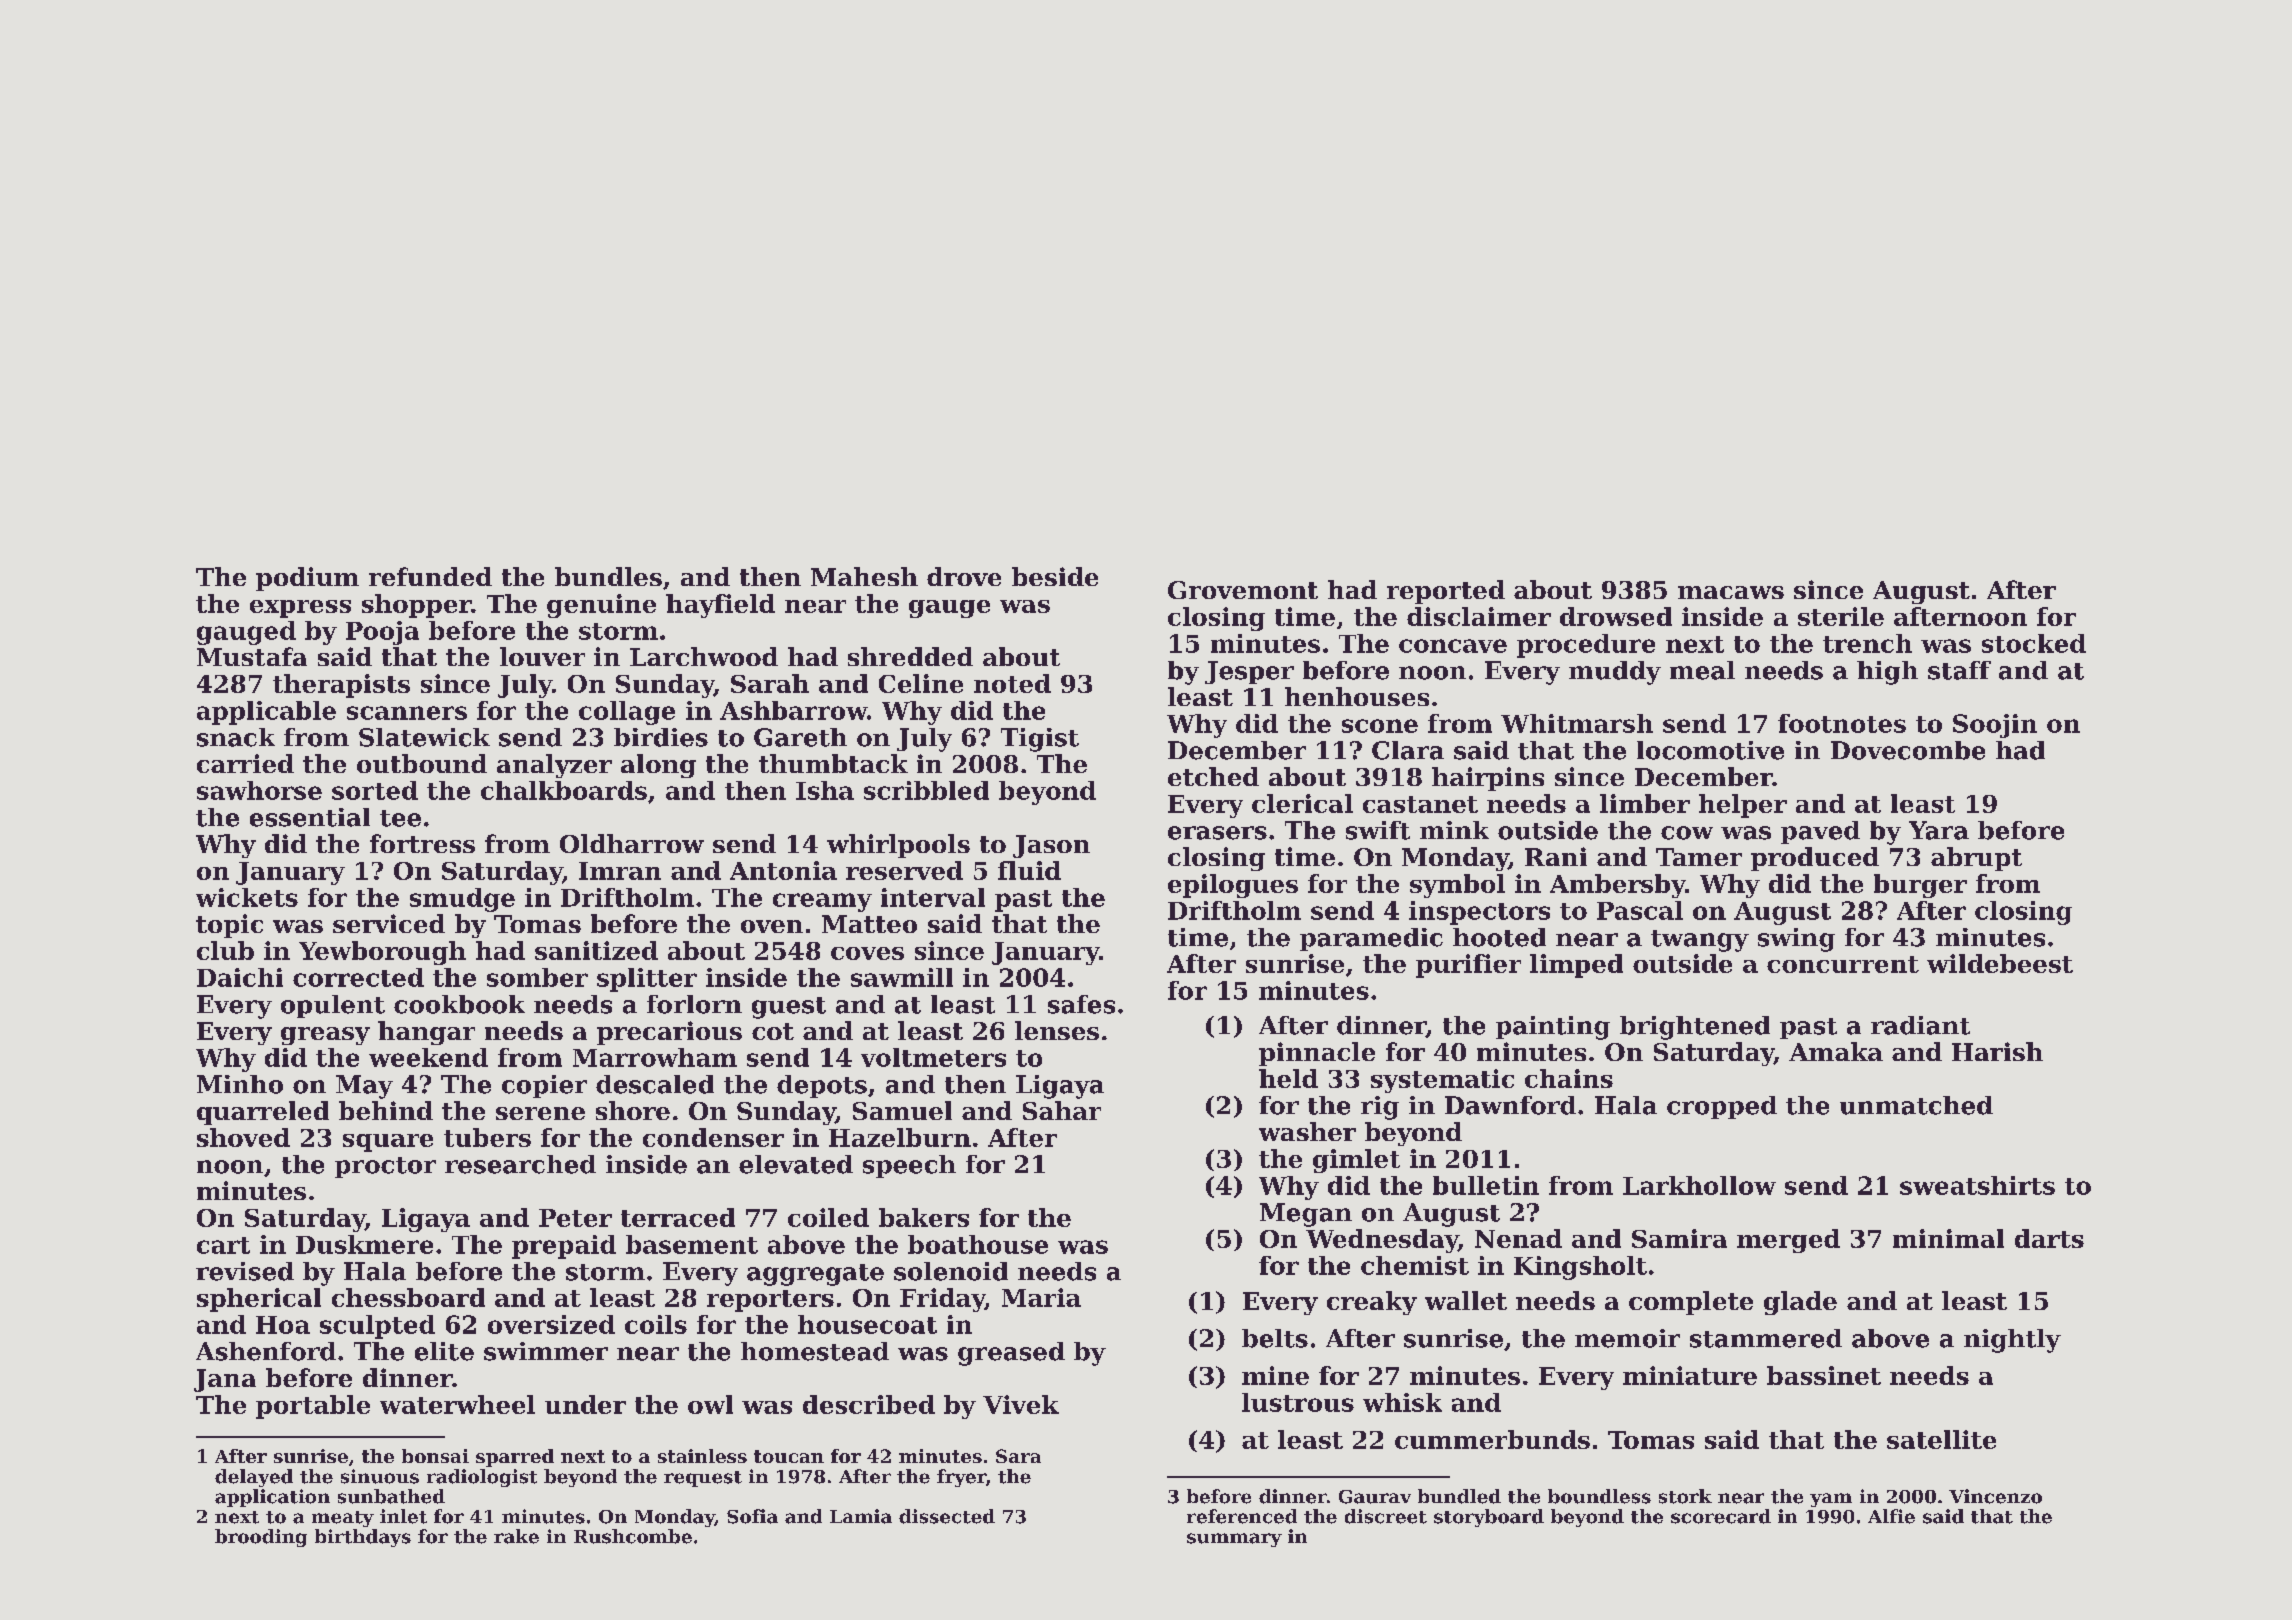 This document has width=2292, height=1620. Describe the element at coordinates (1687, 833) in the document. I see `cow` at that location.
